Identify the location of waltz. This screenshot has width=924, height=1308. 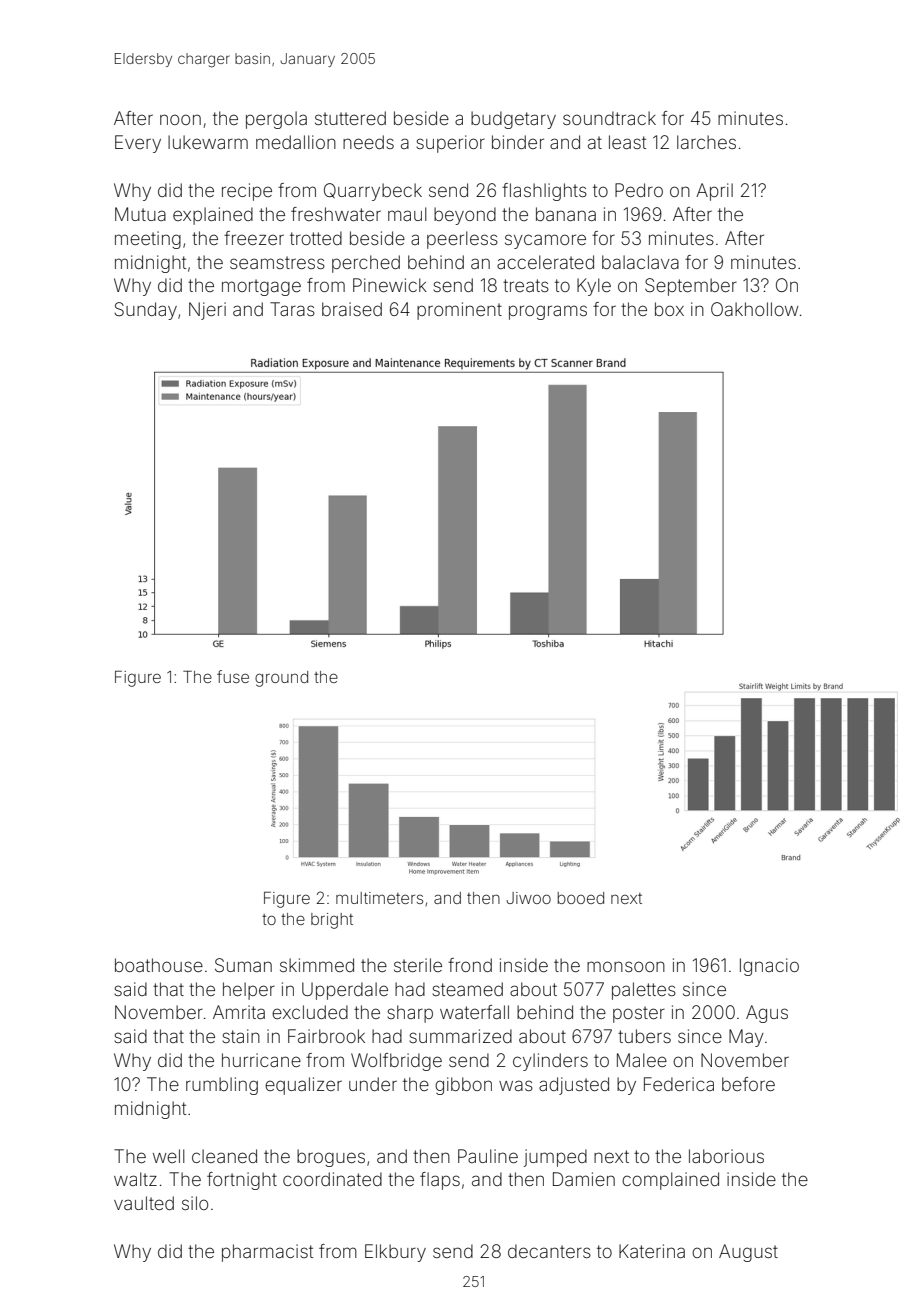
(135, 1179).
